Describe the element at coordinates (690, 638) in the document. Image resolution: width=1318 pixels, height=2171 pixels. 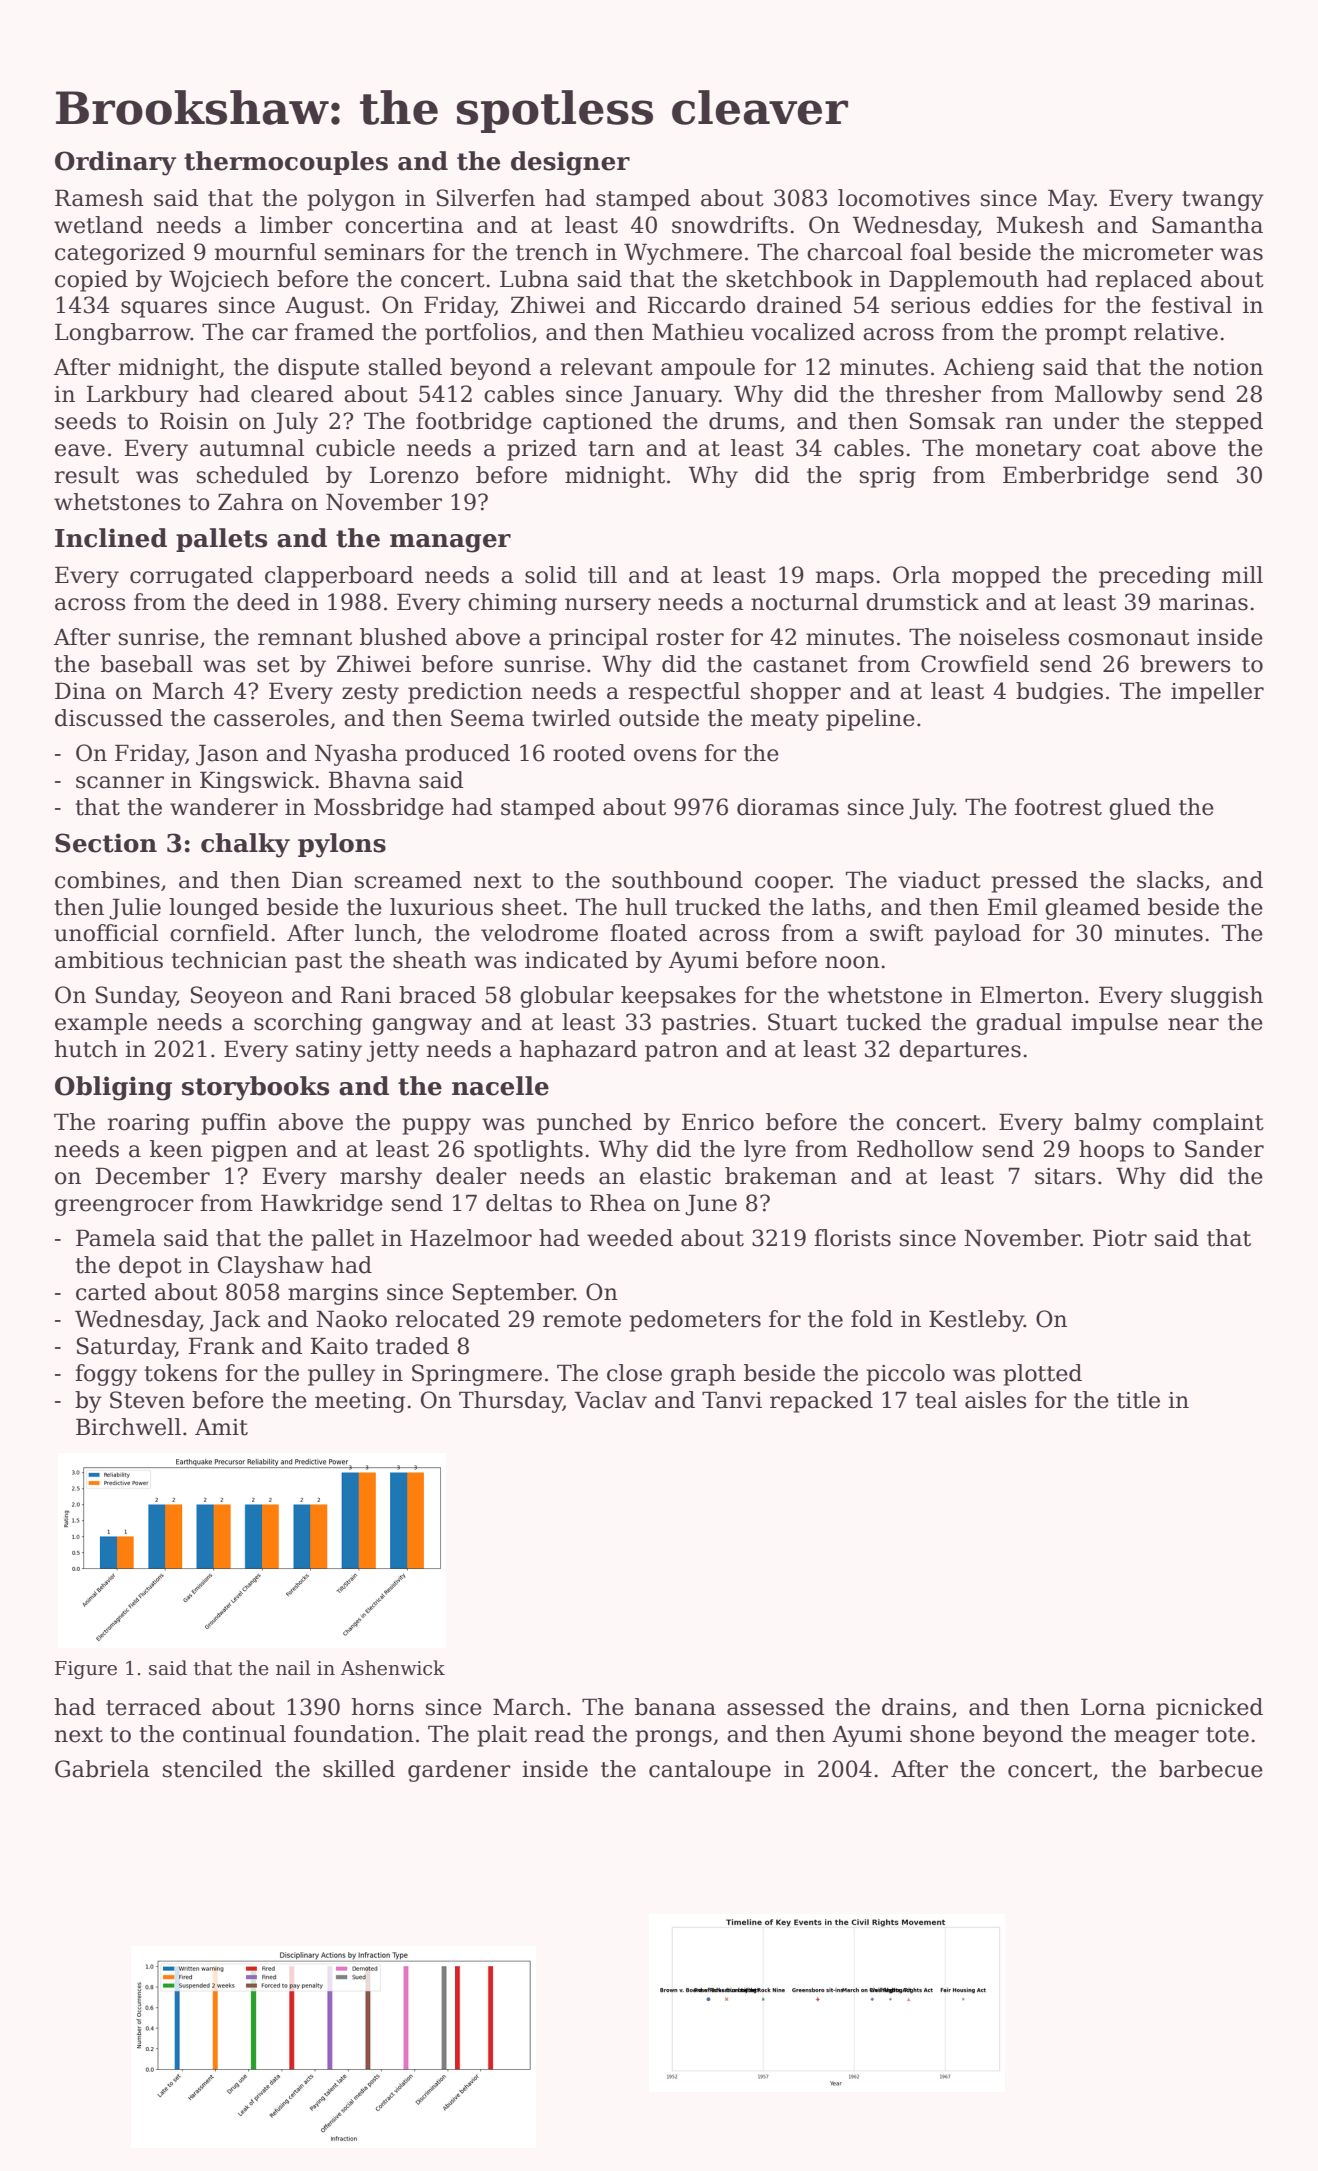
I see `roster` at that location.
